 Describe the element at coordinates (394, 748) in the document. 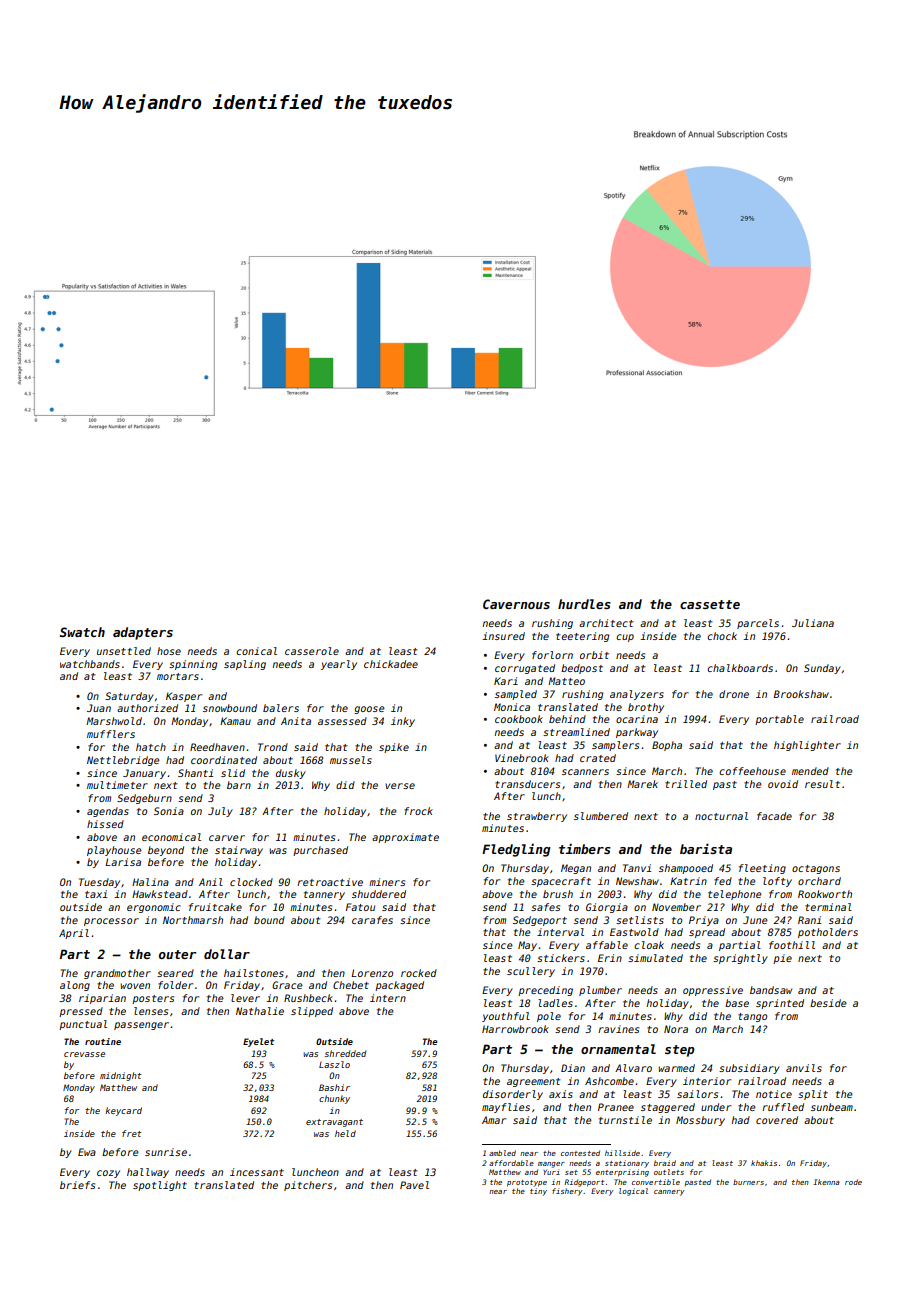

I see `spike` at that location.
